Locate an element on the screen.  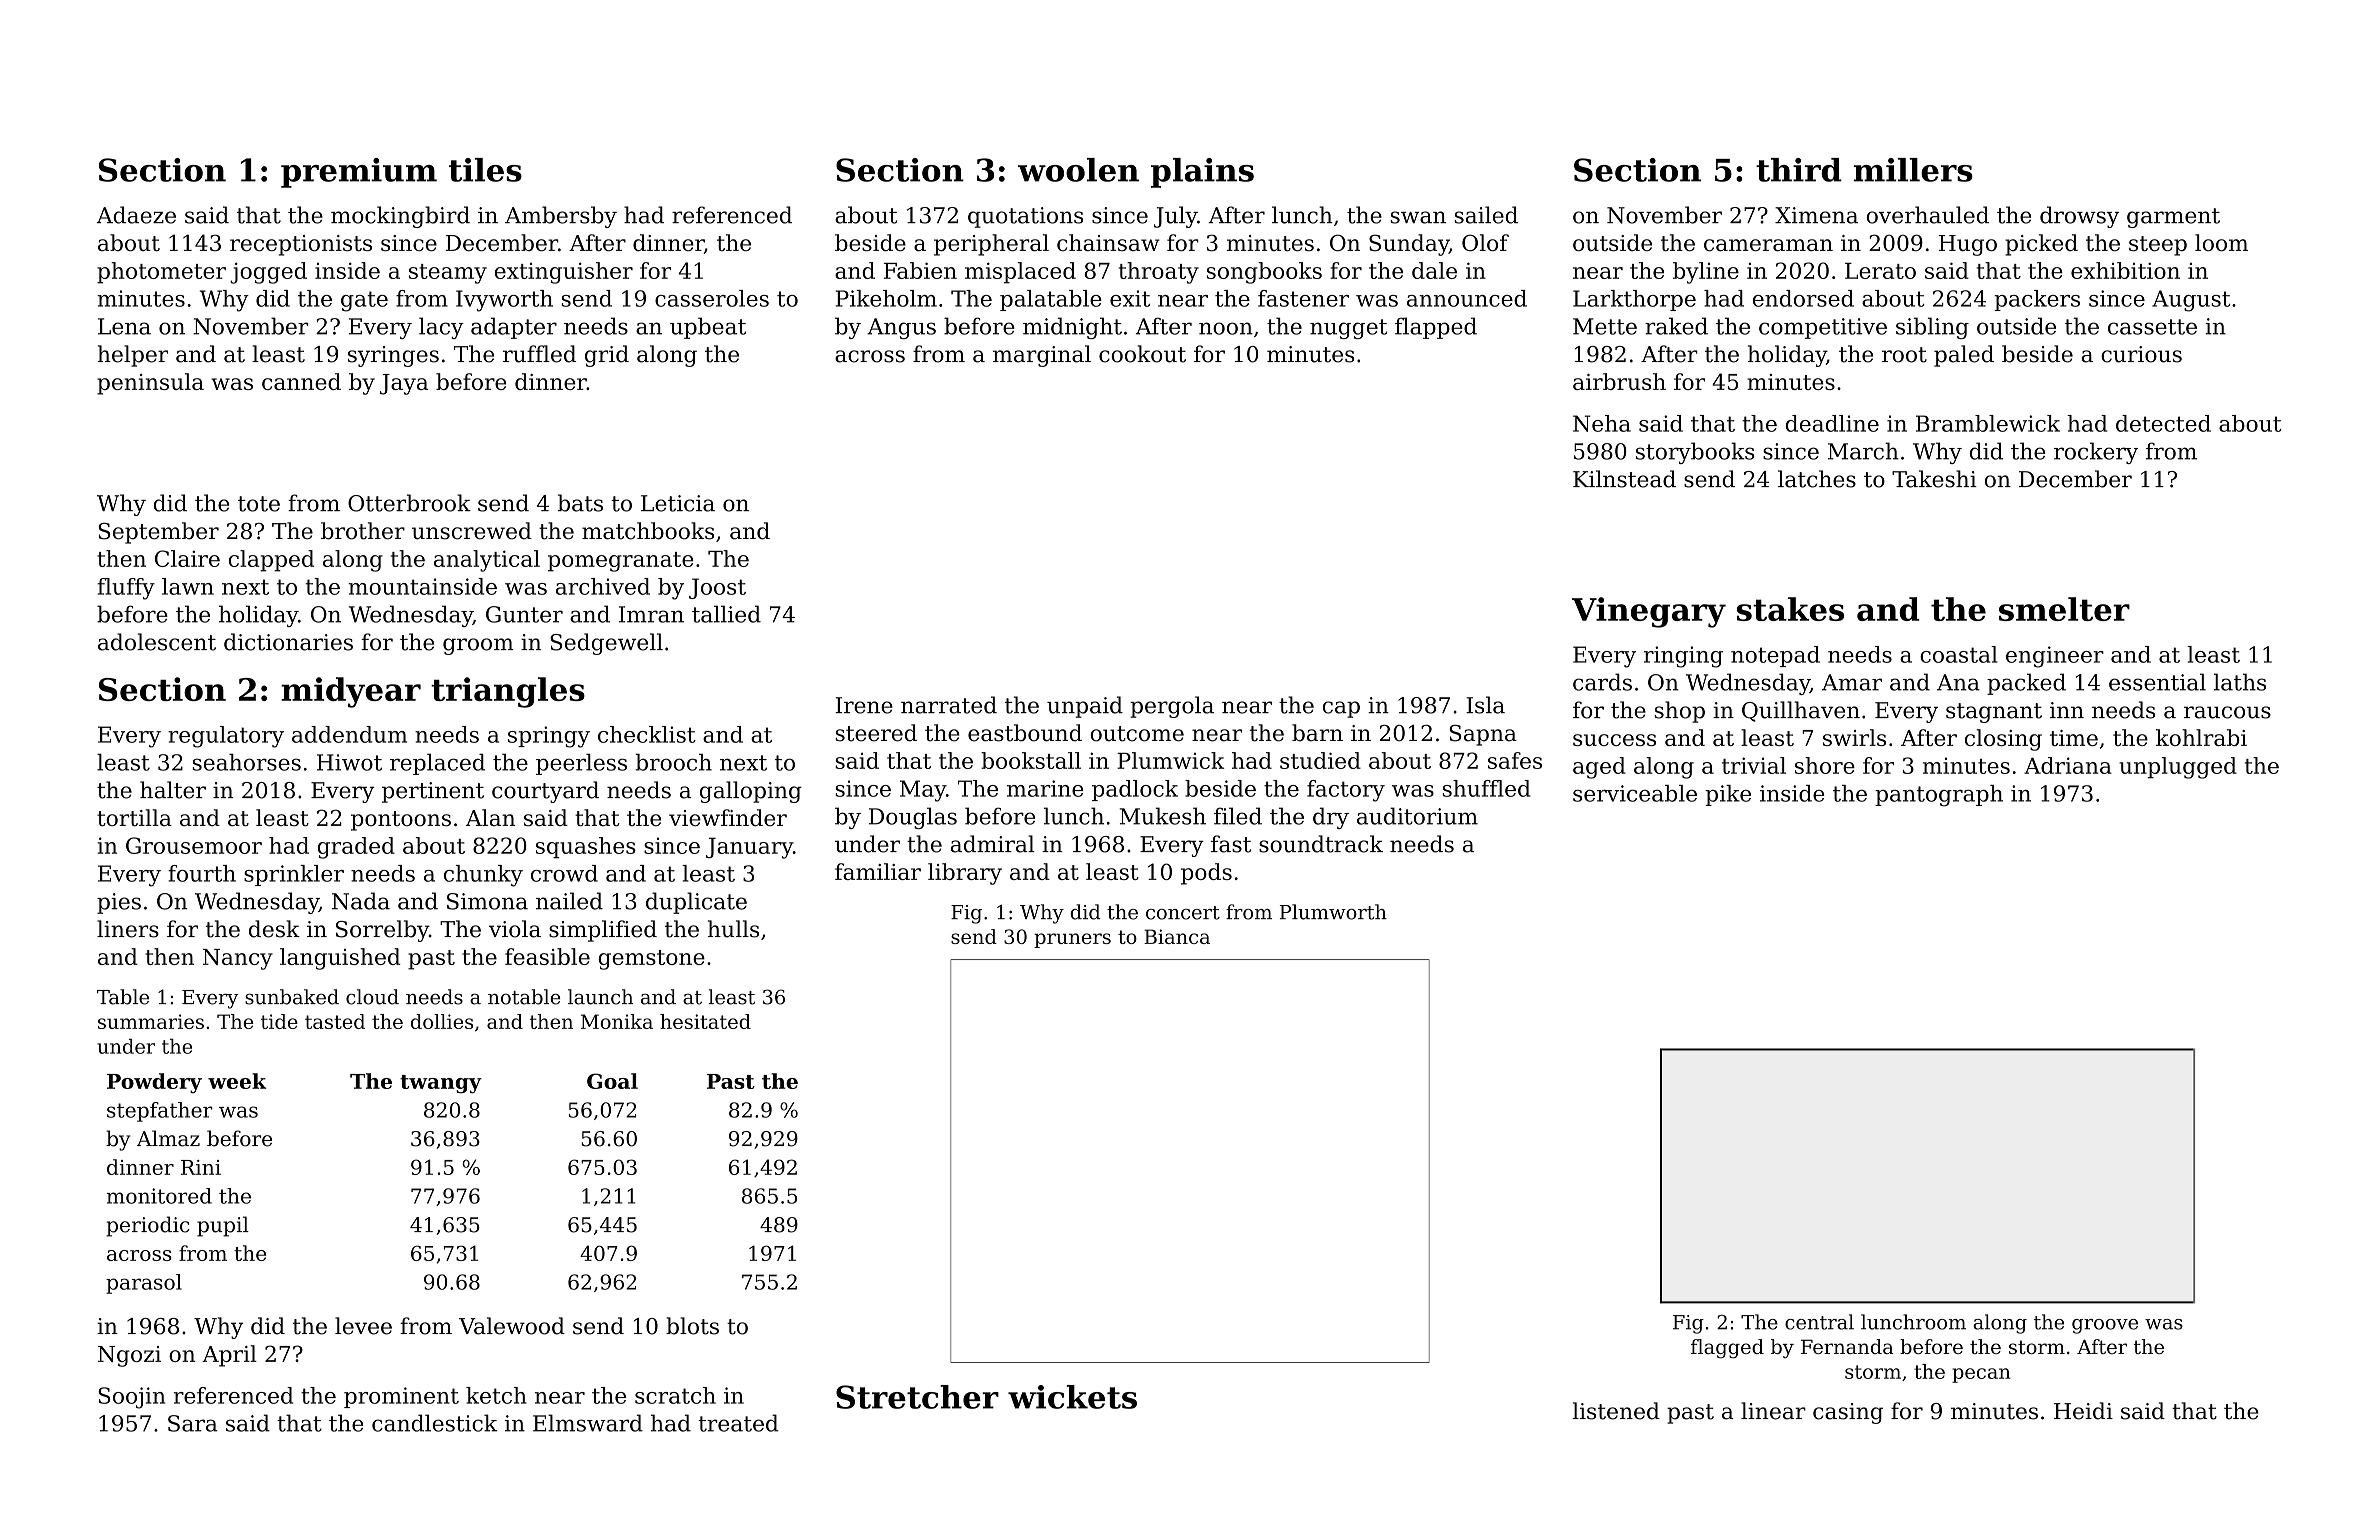
Bianca is located at coordinates (1177, 936).
